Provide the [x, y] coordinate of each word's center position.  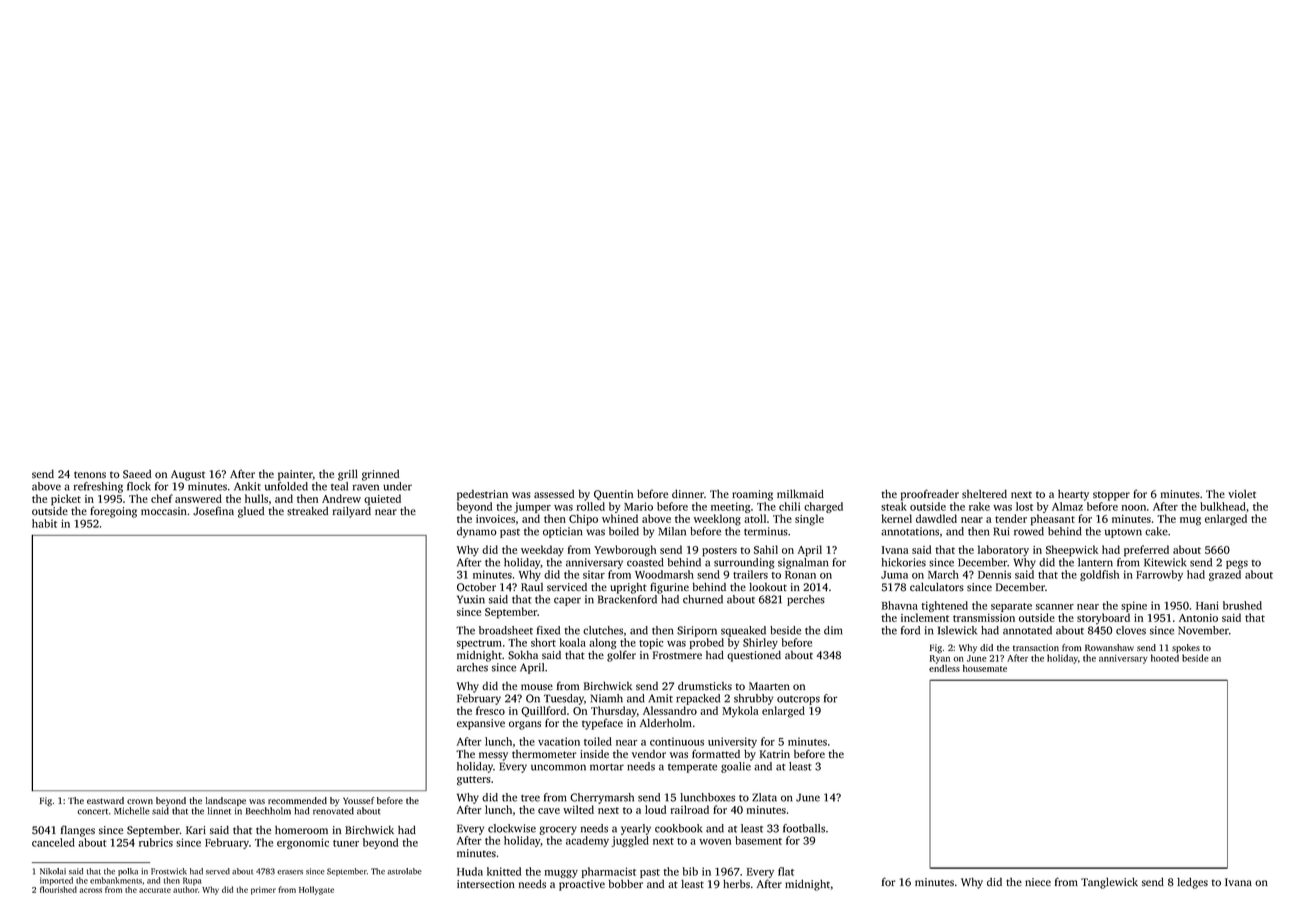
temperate [692, 768]
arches [472, 667]
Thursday [614, 712]
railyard [352, 512]
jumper [532, 507]
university [732, 742]
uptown [1123, 533]
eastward [105, 800]
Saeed [137, 474]
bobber [626, 884]
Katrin [775, 754]
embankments [116, 880]
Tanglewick [1109, 883]
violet [1242, 494]
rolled [591, 506]
